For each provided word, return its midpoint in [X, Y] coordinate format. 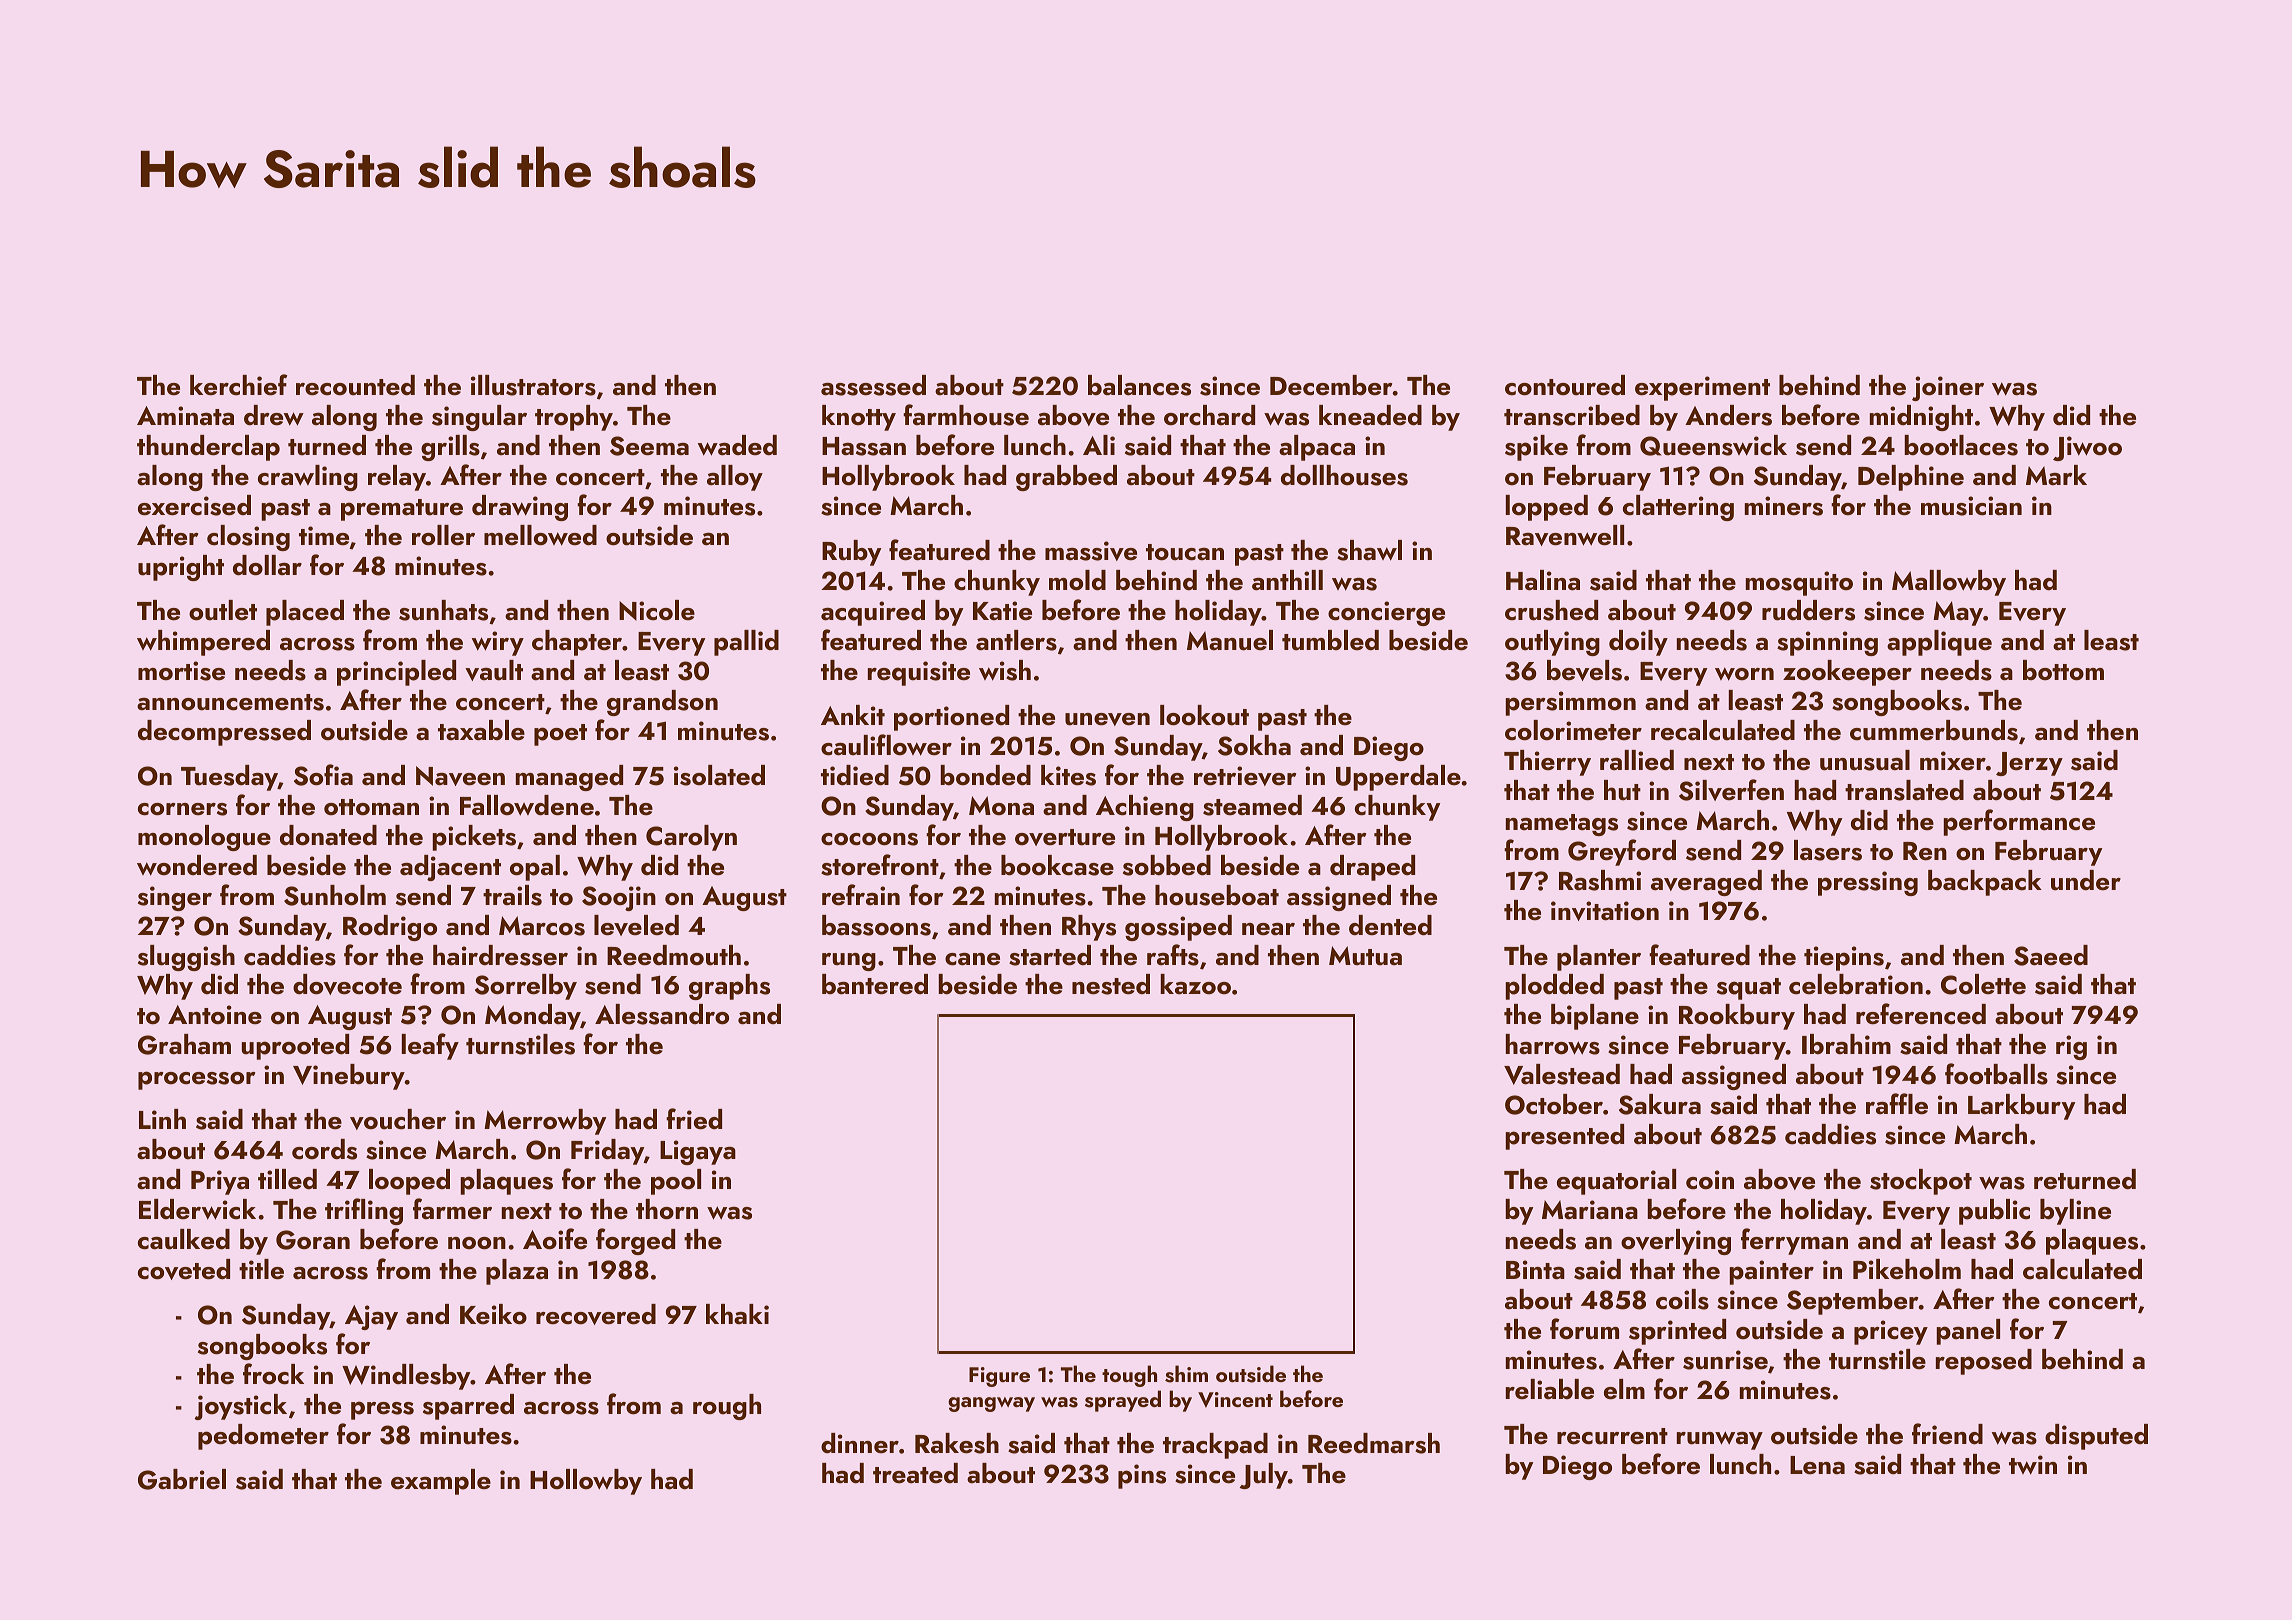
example [441, 1482]
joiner [1948, 388]
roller [443, 535]
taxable [481, 730]
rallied [1637, 760]
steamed [1252, 805]
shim [1186, 1374]
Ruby [851, 553]
